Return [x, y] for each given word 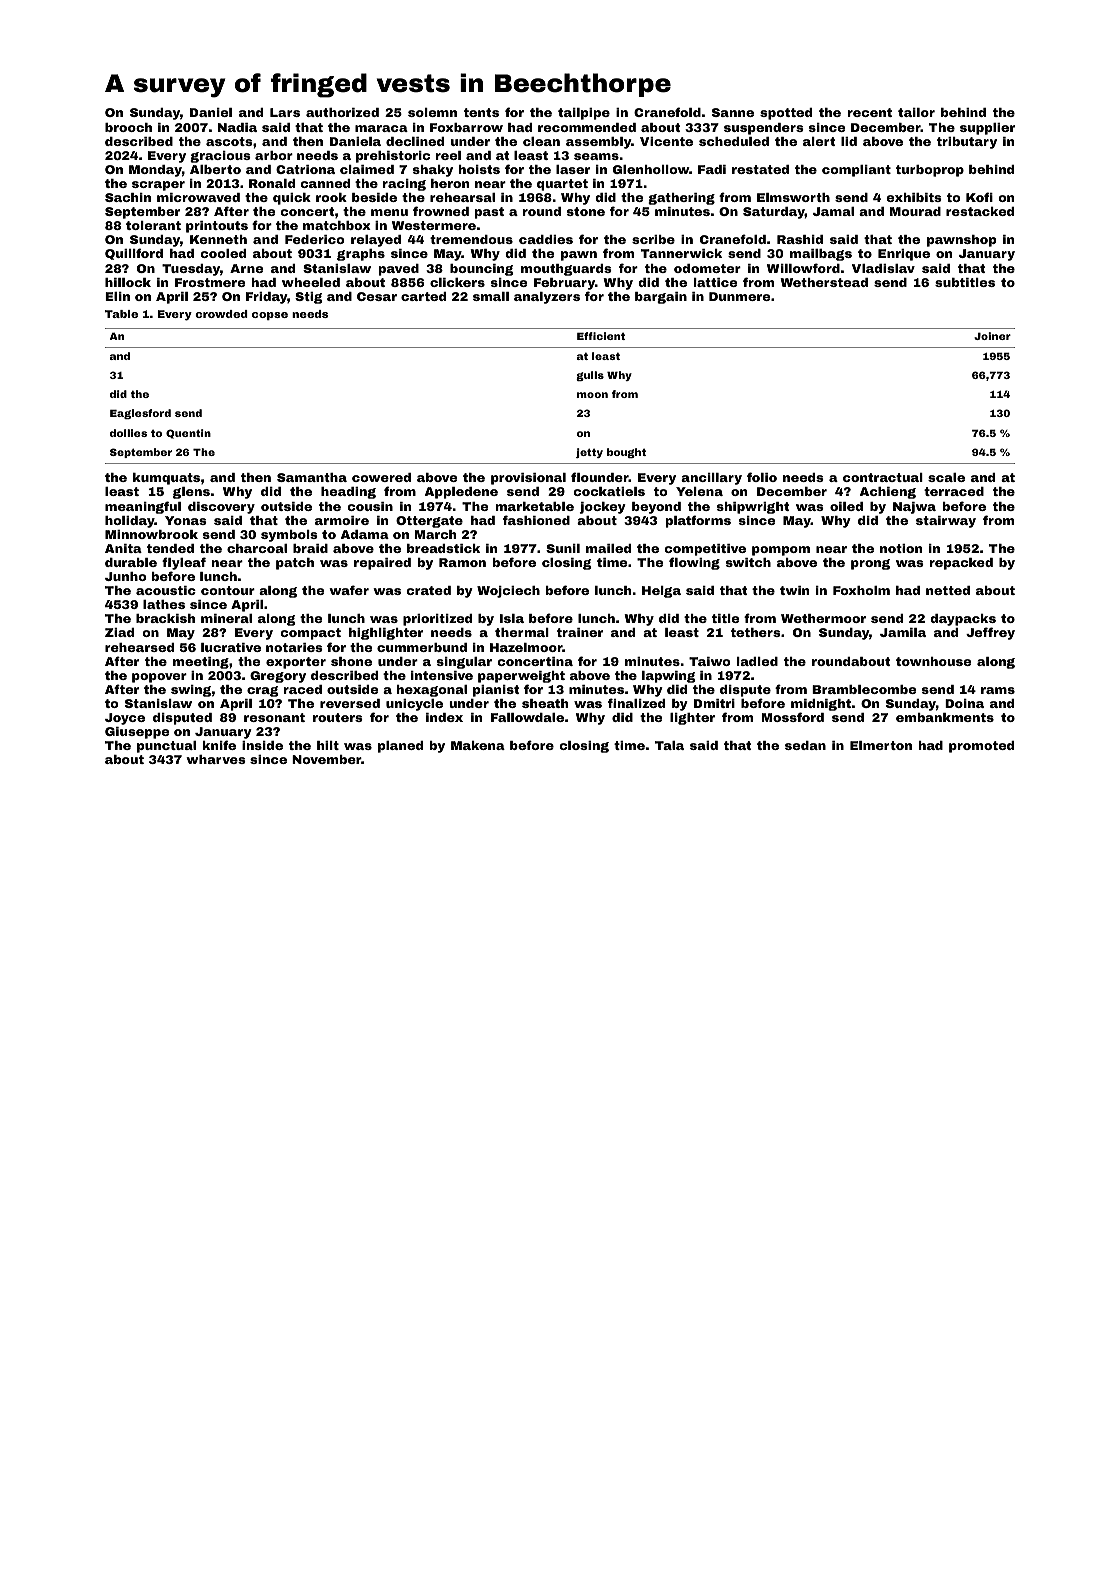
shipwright [753, 508]
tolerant [153, 225]
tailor [916, 112]
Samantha [312, 477]
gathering [681, 199]
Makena [478, 745]
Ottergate [429, 522]
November [327, 759]
